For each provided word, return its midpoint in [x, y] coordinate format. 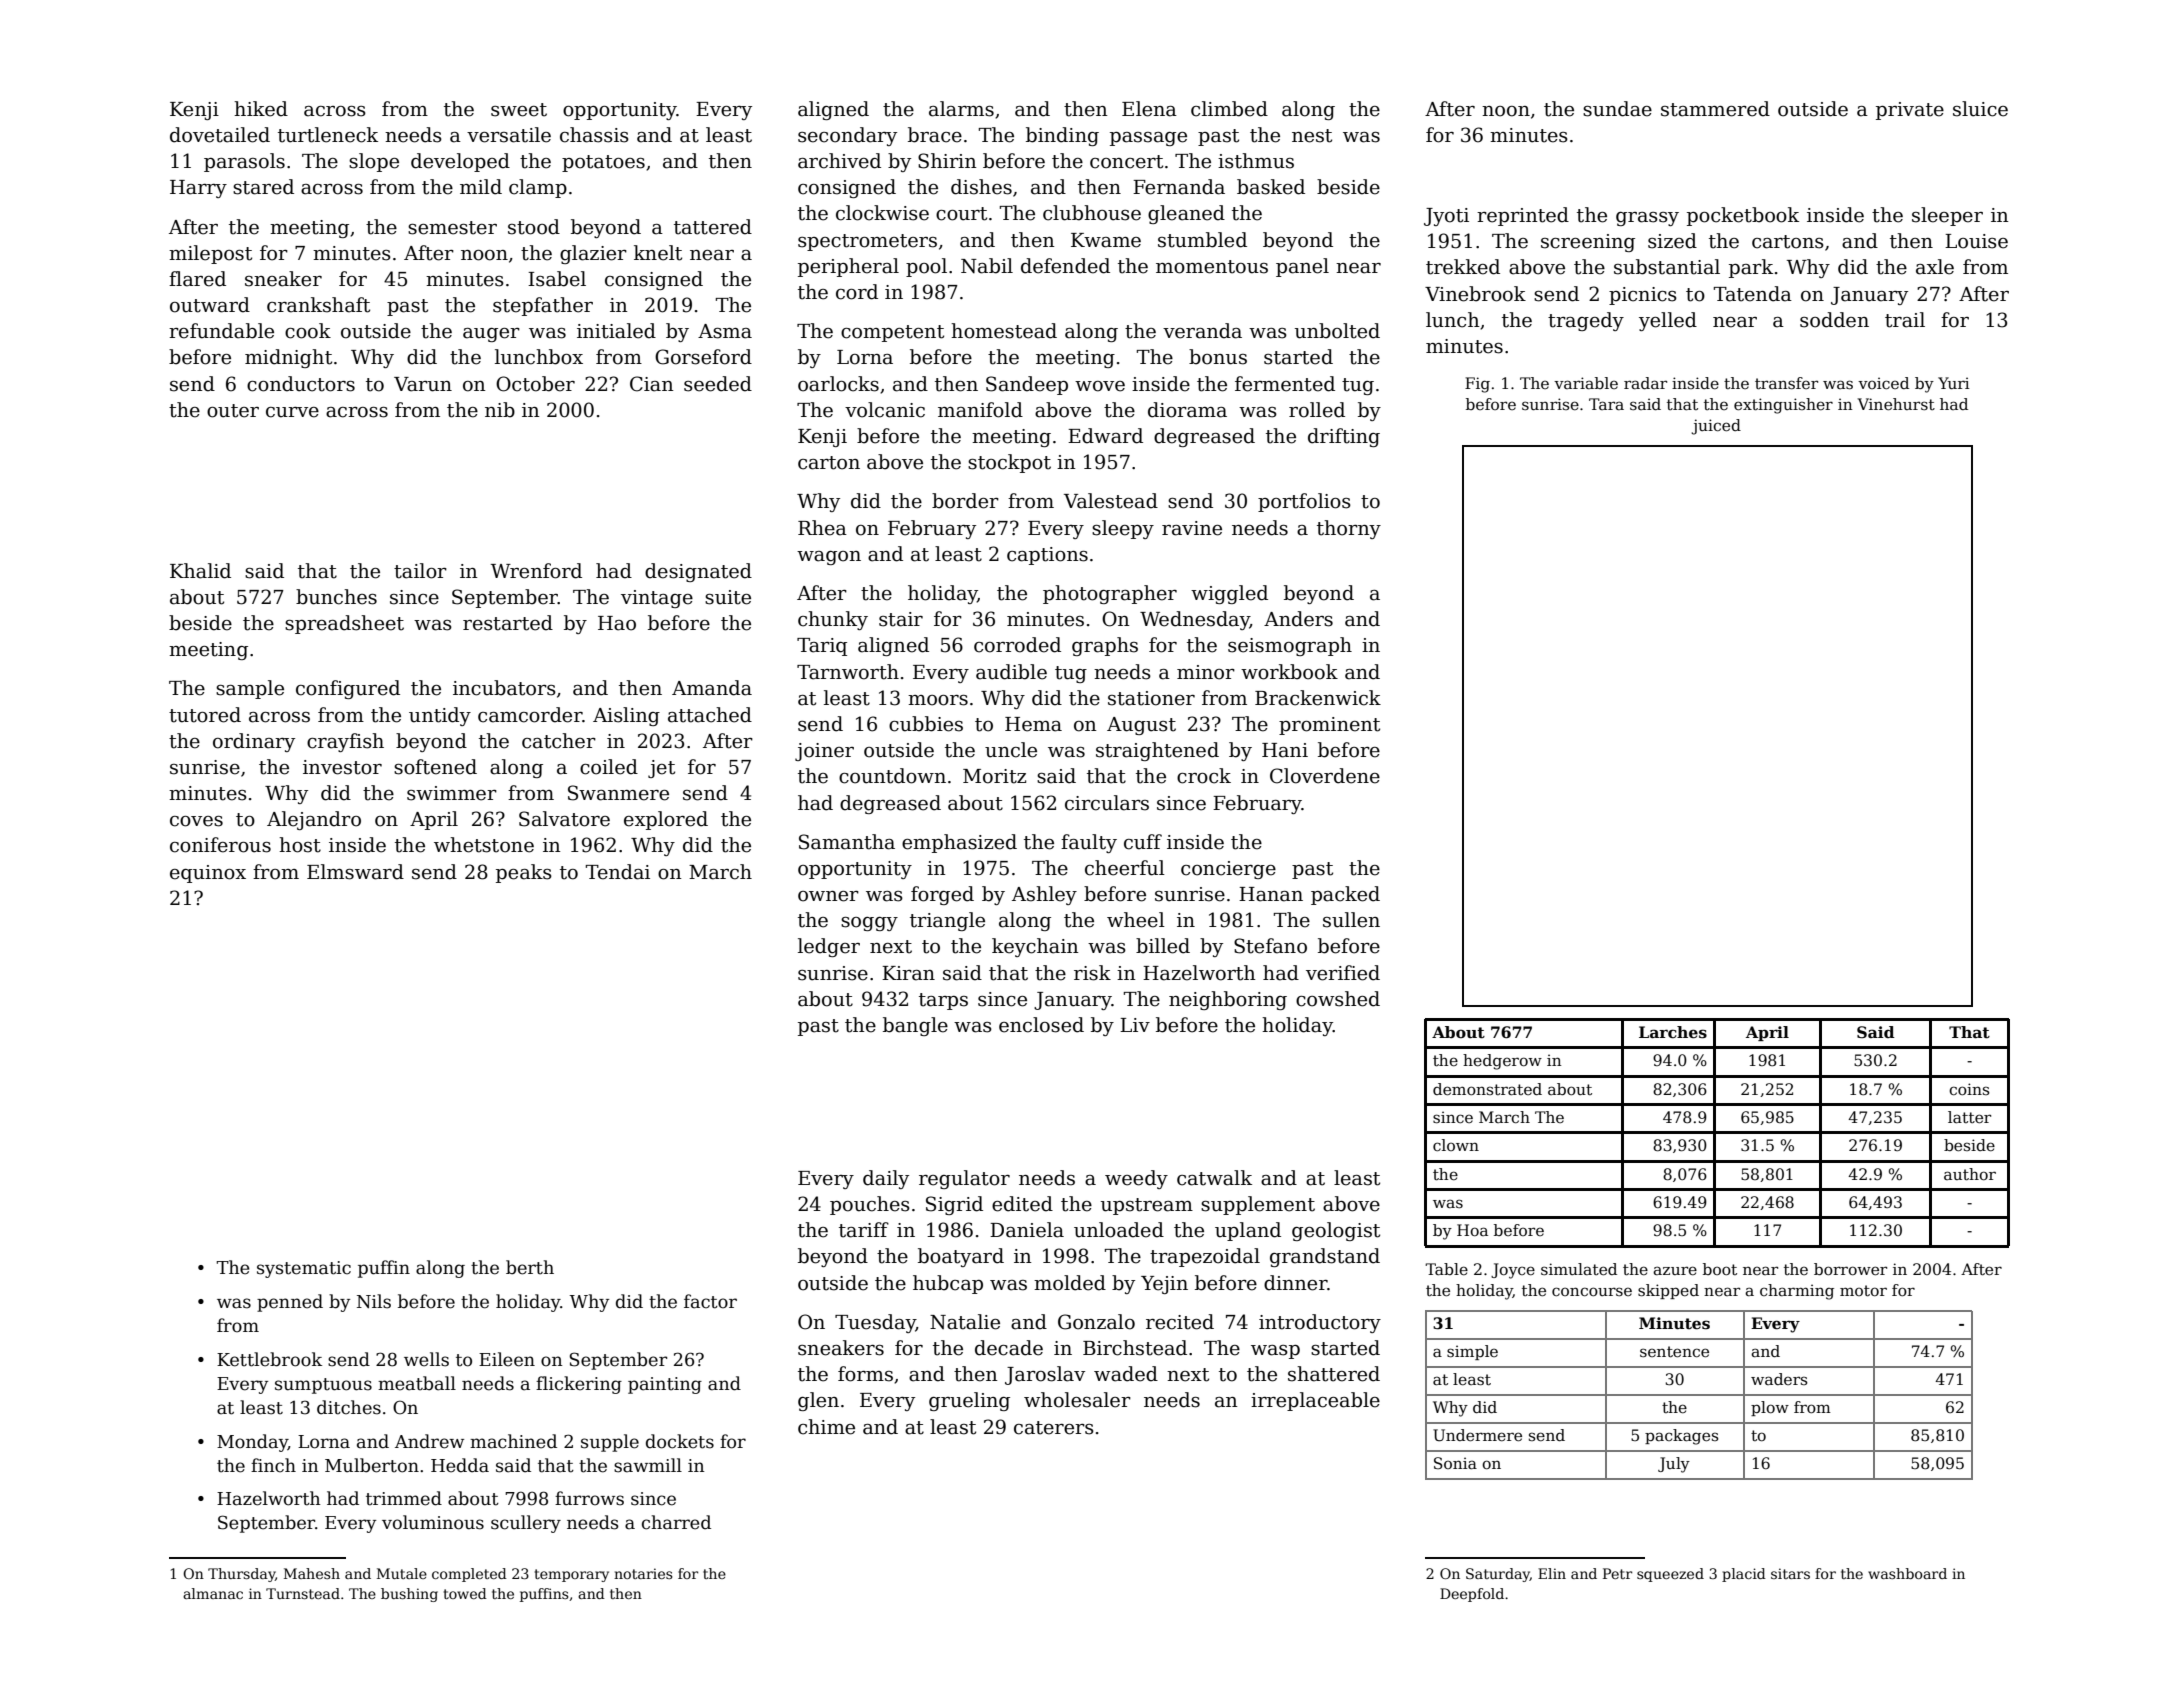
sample [250, 689]
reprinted [1523, 216]
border [965, 501]
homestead [1004, 331]
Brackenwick [1318, 698]
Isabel [557, 279]
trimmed [404, 1498]
